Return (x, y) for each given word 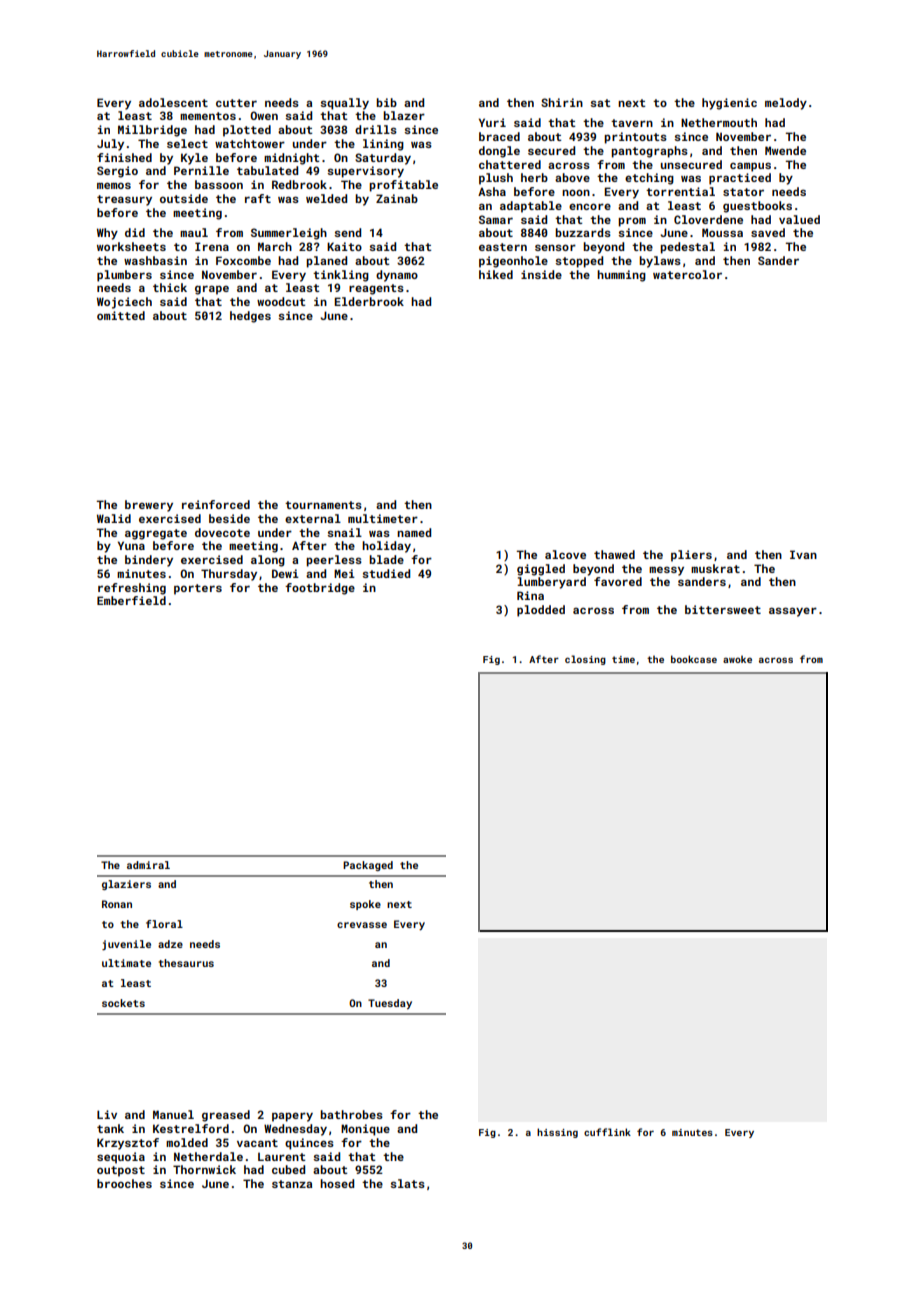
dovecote (222, 532)
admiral (148, 865)
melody (786, 104)
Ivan (803, 554)
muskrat (715, 568)
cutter (236, 103)
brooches (124, 1183)
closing (585, 660)
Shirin (562, 102)
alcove (565, 554)
